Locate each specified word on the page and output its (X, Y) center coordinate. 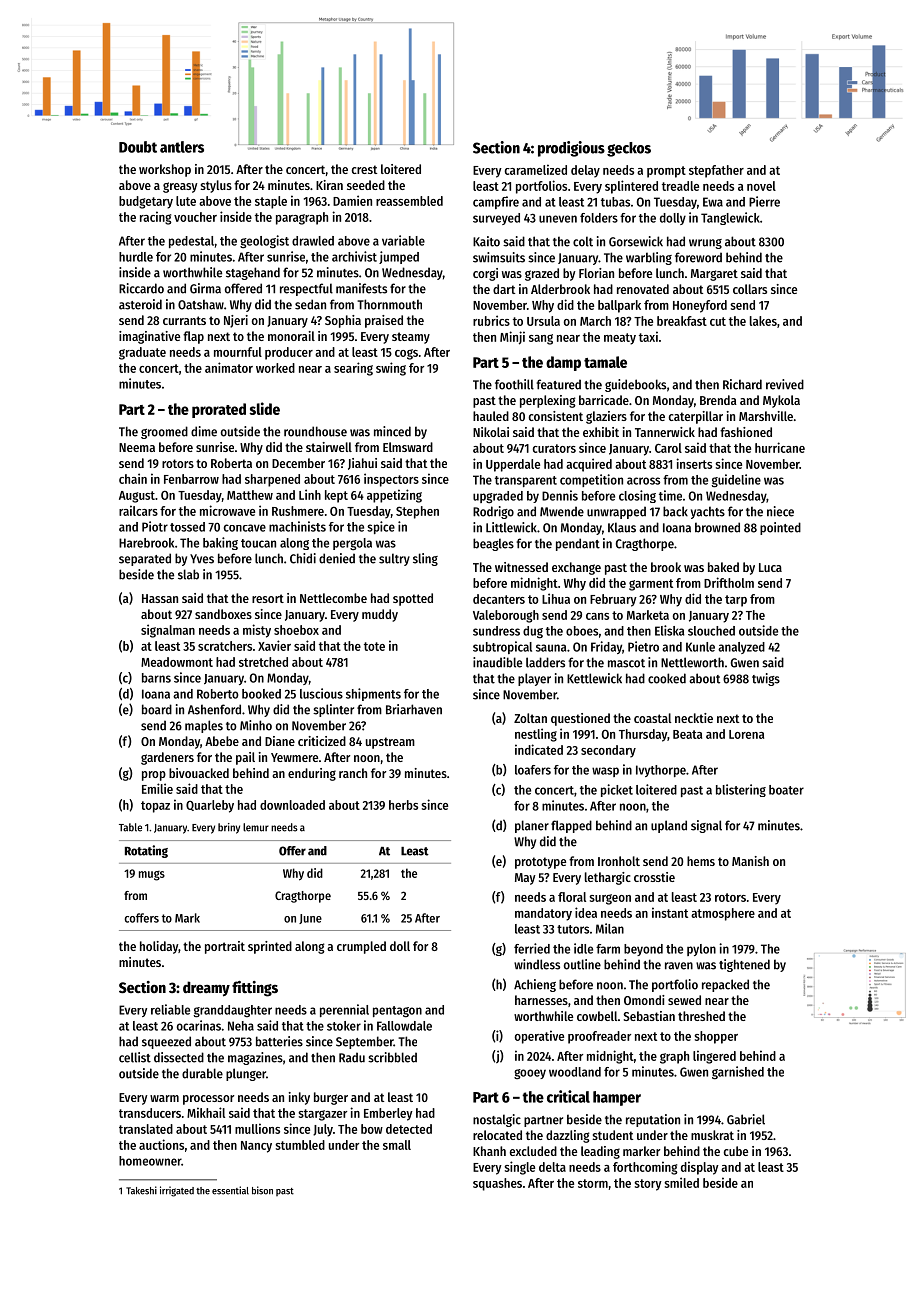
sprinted (270, 947)
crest (364, 169)
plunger (246, 1074)
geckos (629, 149)
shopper (716, 1037)
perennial (344, 1010)
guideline (736, 481)
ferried (532, 948)
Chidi (303, 558)
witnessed (521, 567)
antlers (182, 147)
